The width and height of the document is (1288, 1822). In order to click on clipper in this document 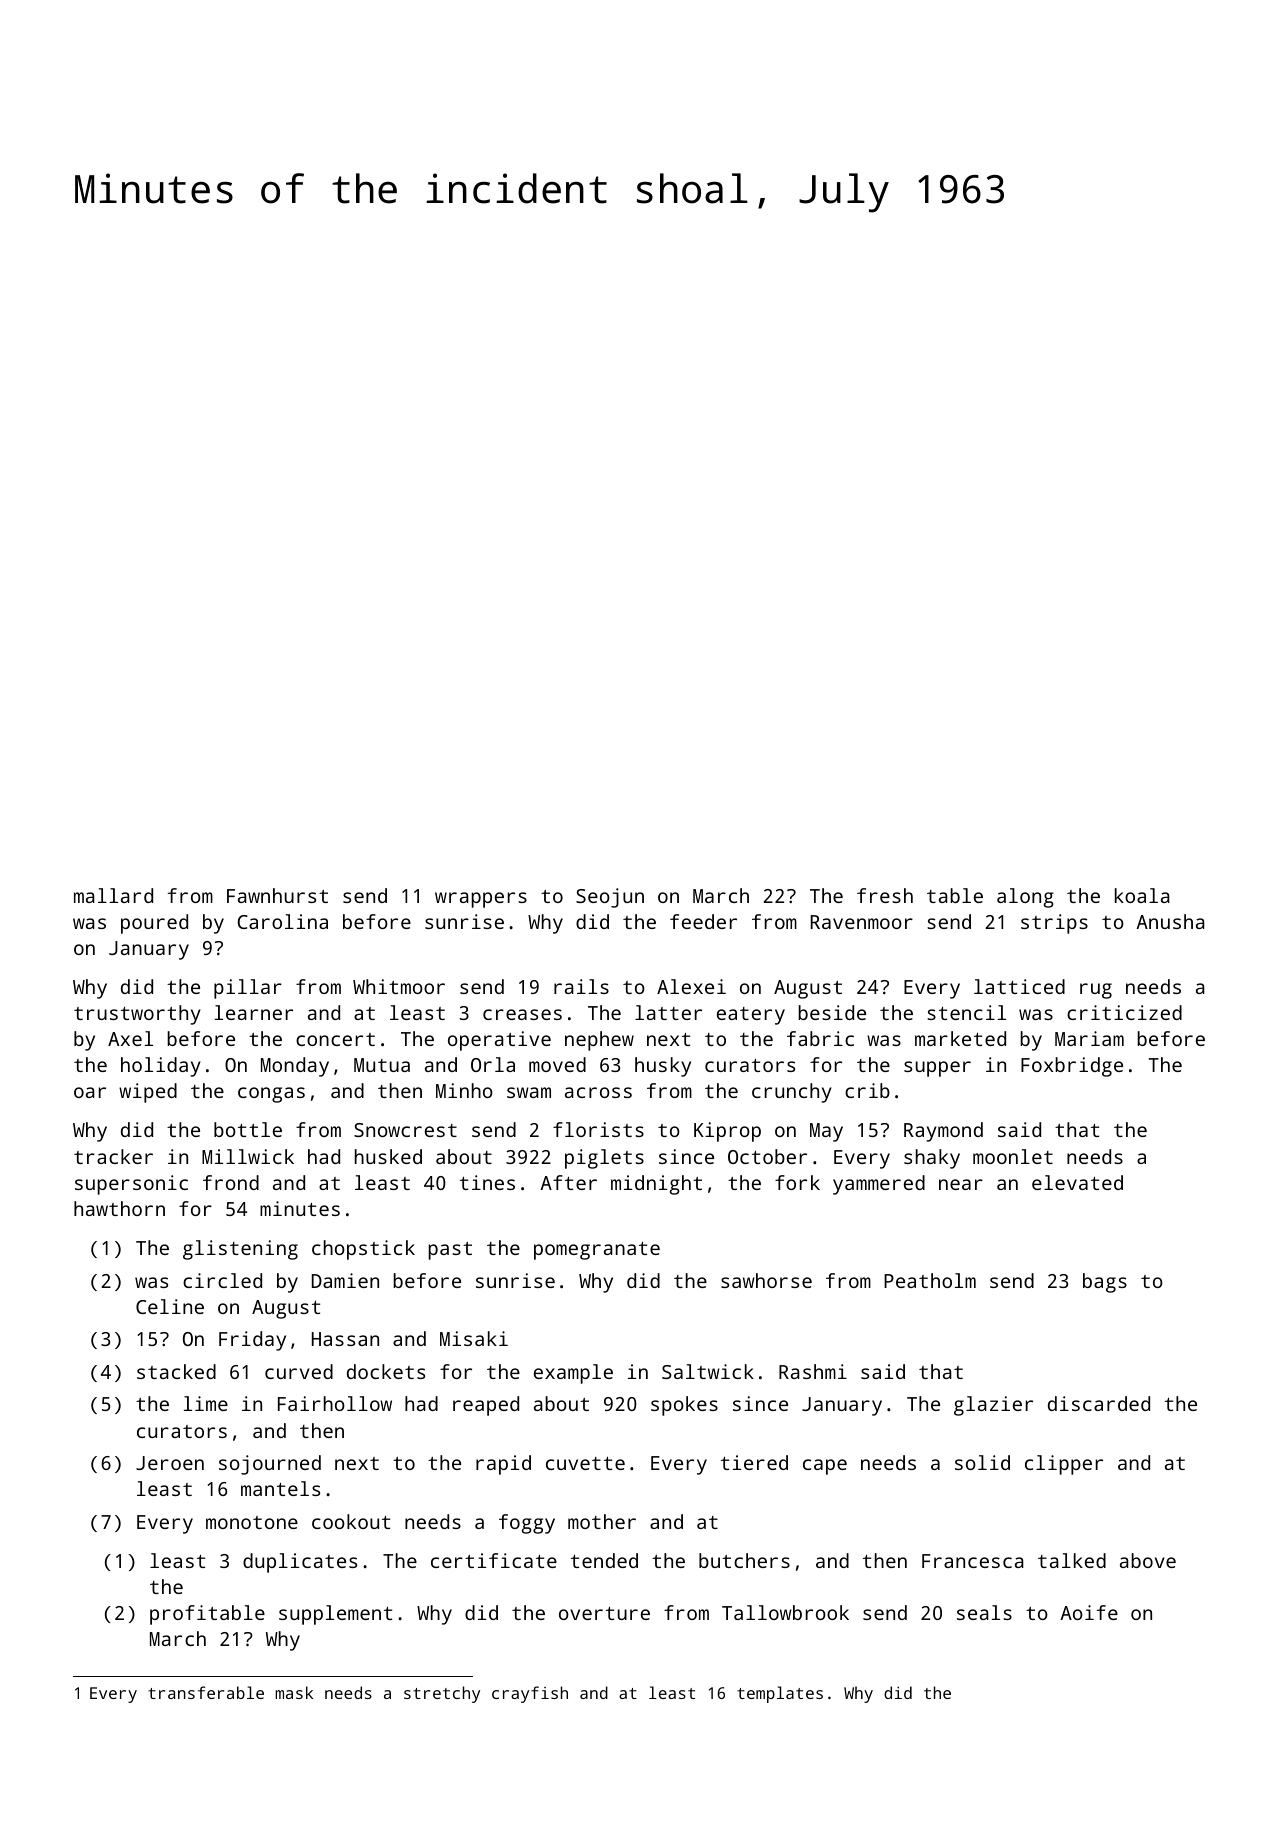, I will do `click(1064, 1465)`.
